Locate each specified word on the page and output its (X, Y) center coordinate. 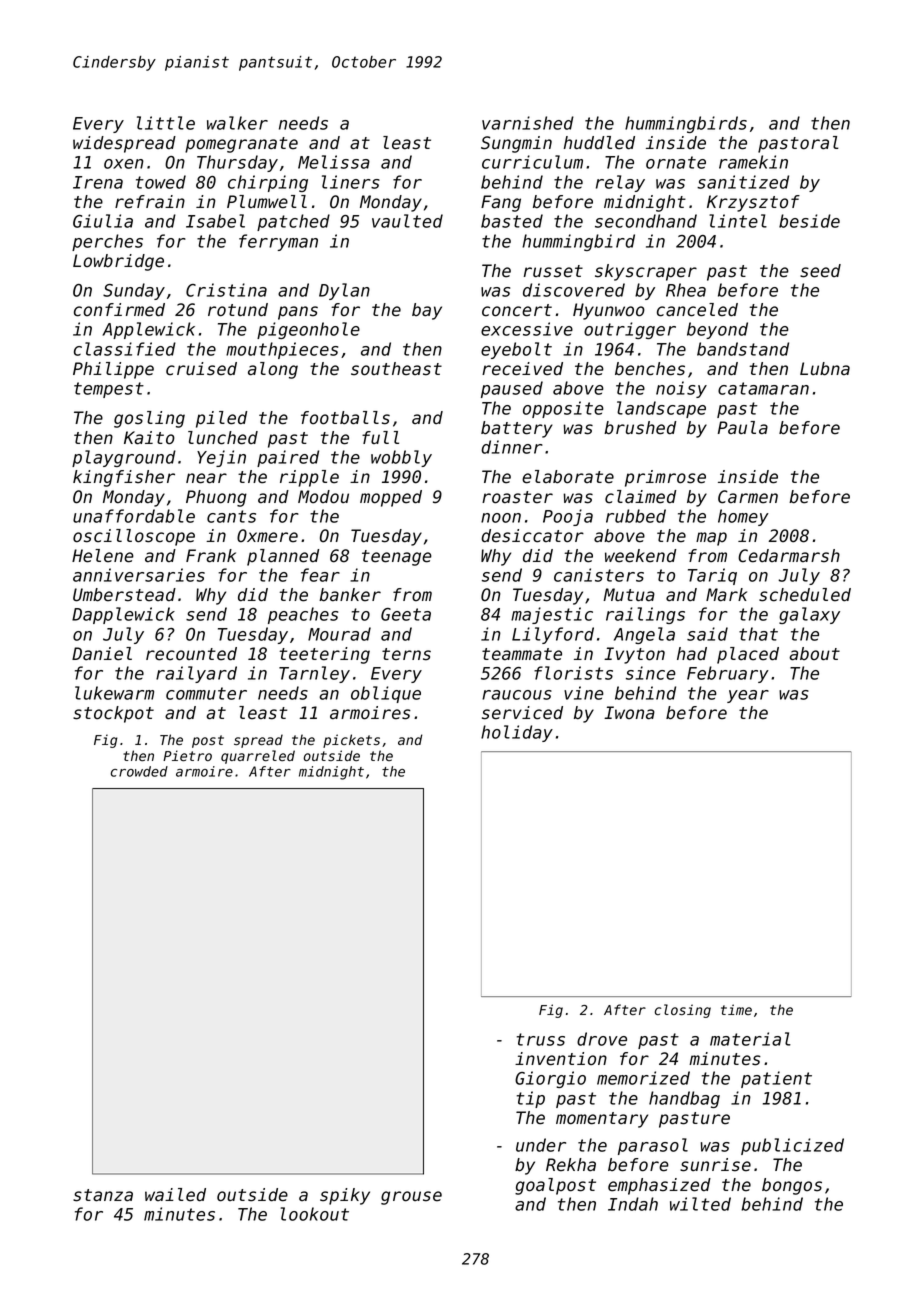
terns (406, 654)
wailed (175, 1195)
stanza (103, 1195)
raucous (517, 695)
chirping (268, 183)
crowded (139, 771)
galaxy (809, 615)
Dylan (344, 291)
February (728, 674)
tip (531, 1099)
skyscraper (646, 272)
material (750, 1039)
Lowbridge (118, 262)
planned (283, 557)
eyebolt (516, 350)
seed (820, 271)
